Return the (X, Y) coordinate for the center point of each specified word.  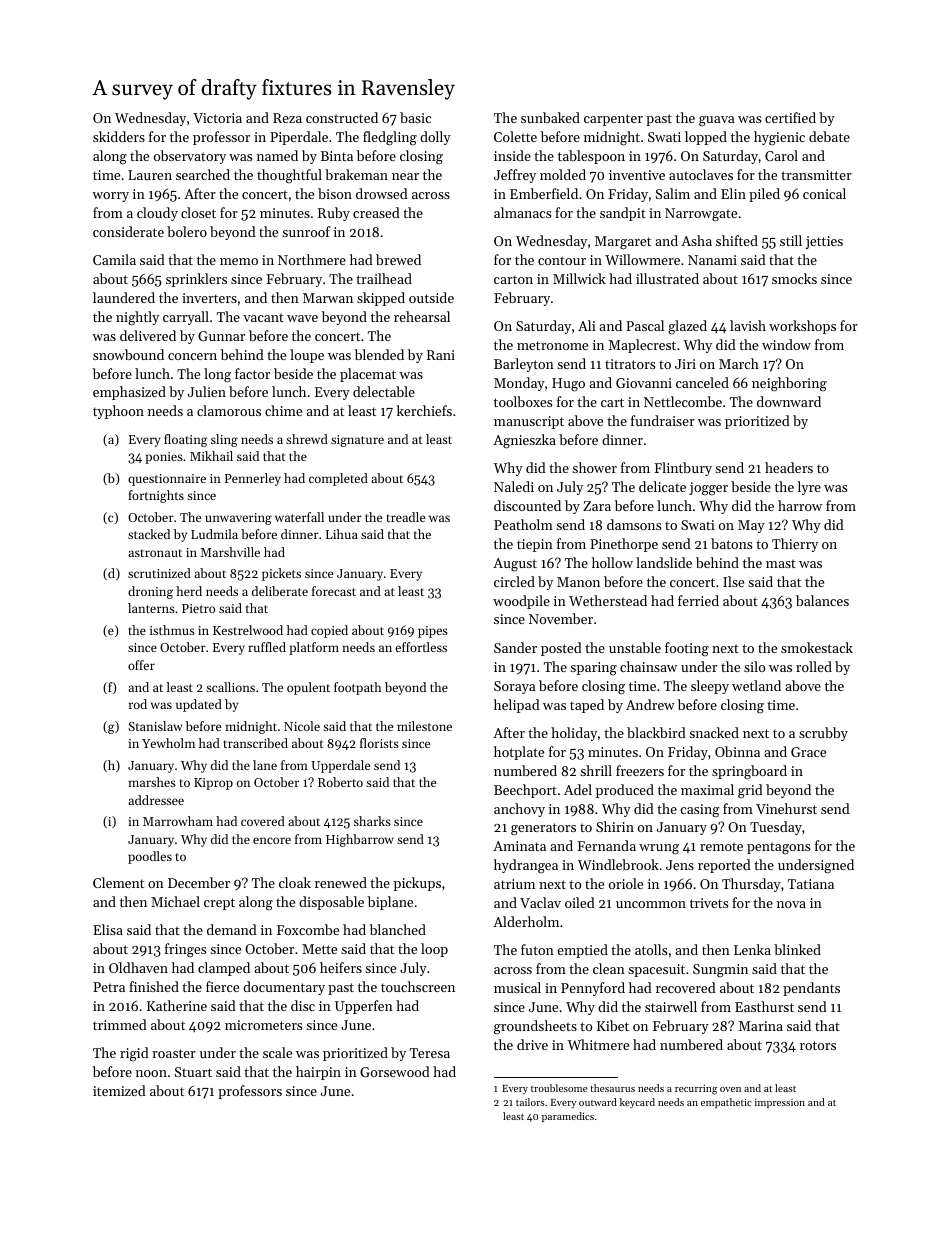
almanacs (522, 212)
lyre (809, 488)
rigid (134, 1054)
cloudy (157, 214)
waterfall (299, 517)
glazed (687, 327)
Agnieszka (524, 441)
